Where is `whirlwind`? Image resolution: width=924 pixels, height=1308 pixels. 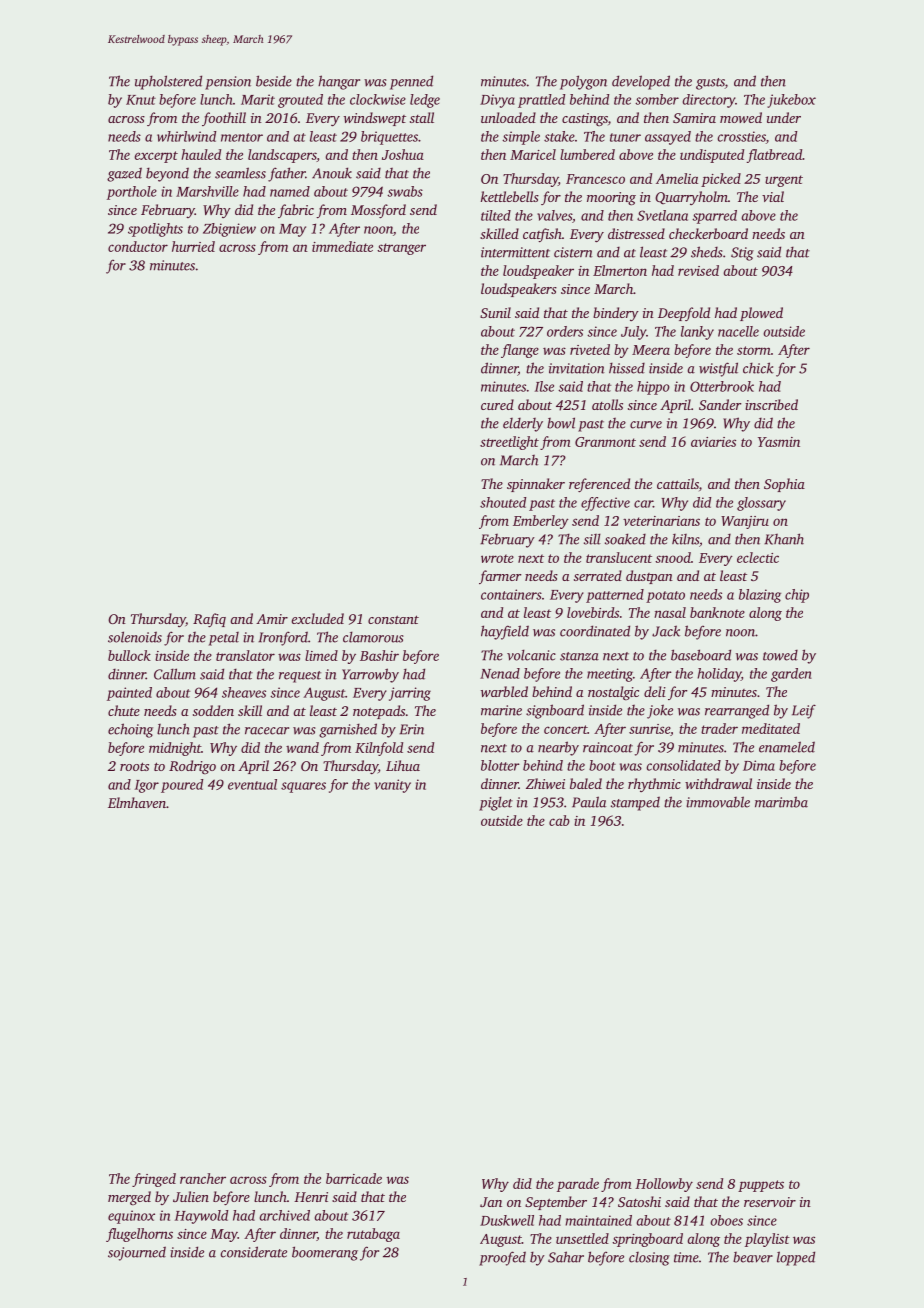
whirlwind is located at coordinates (186, 136).
